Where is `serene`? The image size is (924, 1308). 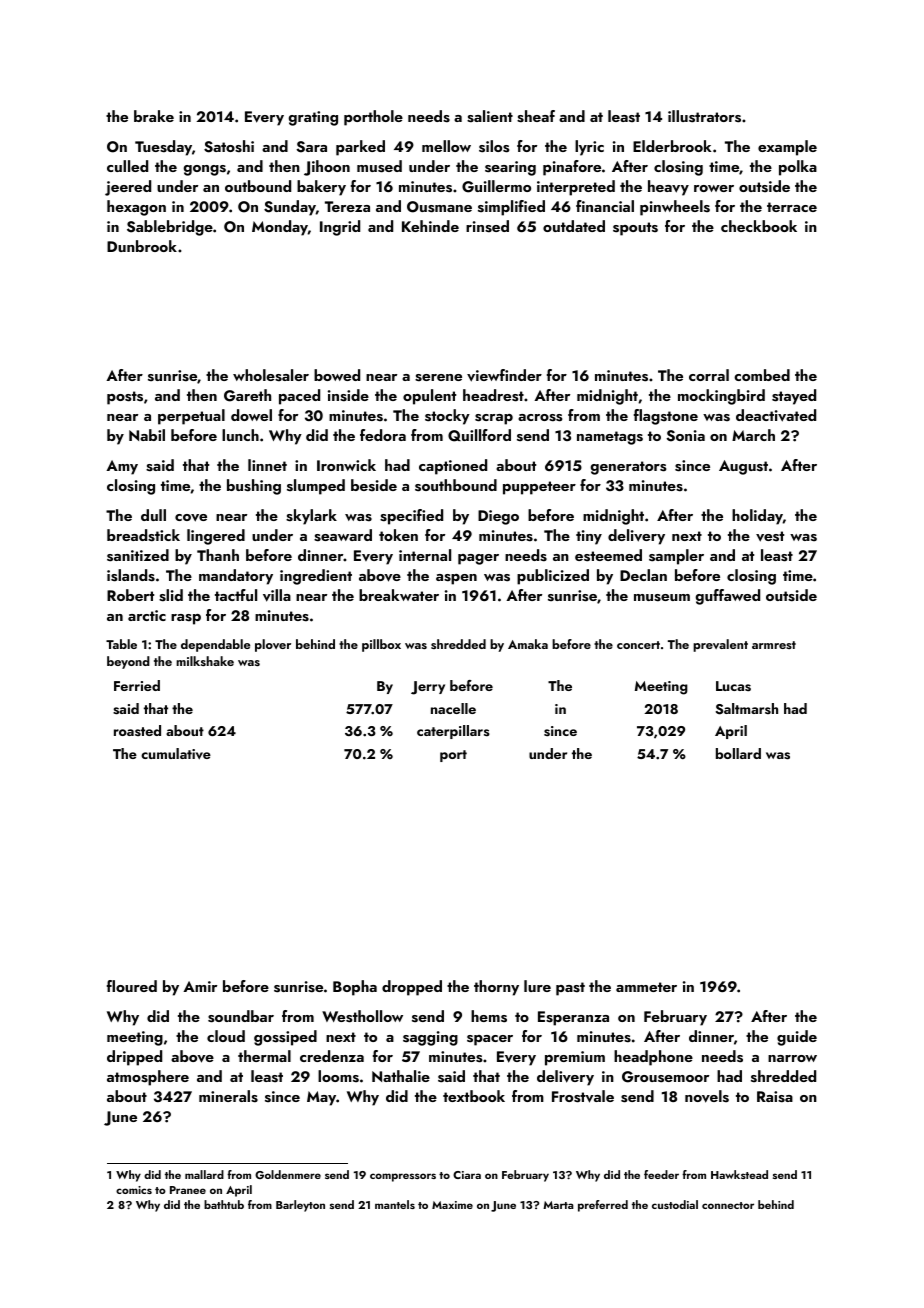 serene is located at coordinates (438, 378).
